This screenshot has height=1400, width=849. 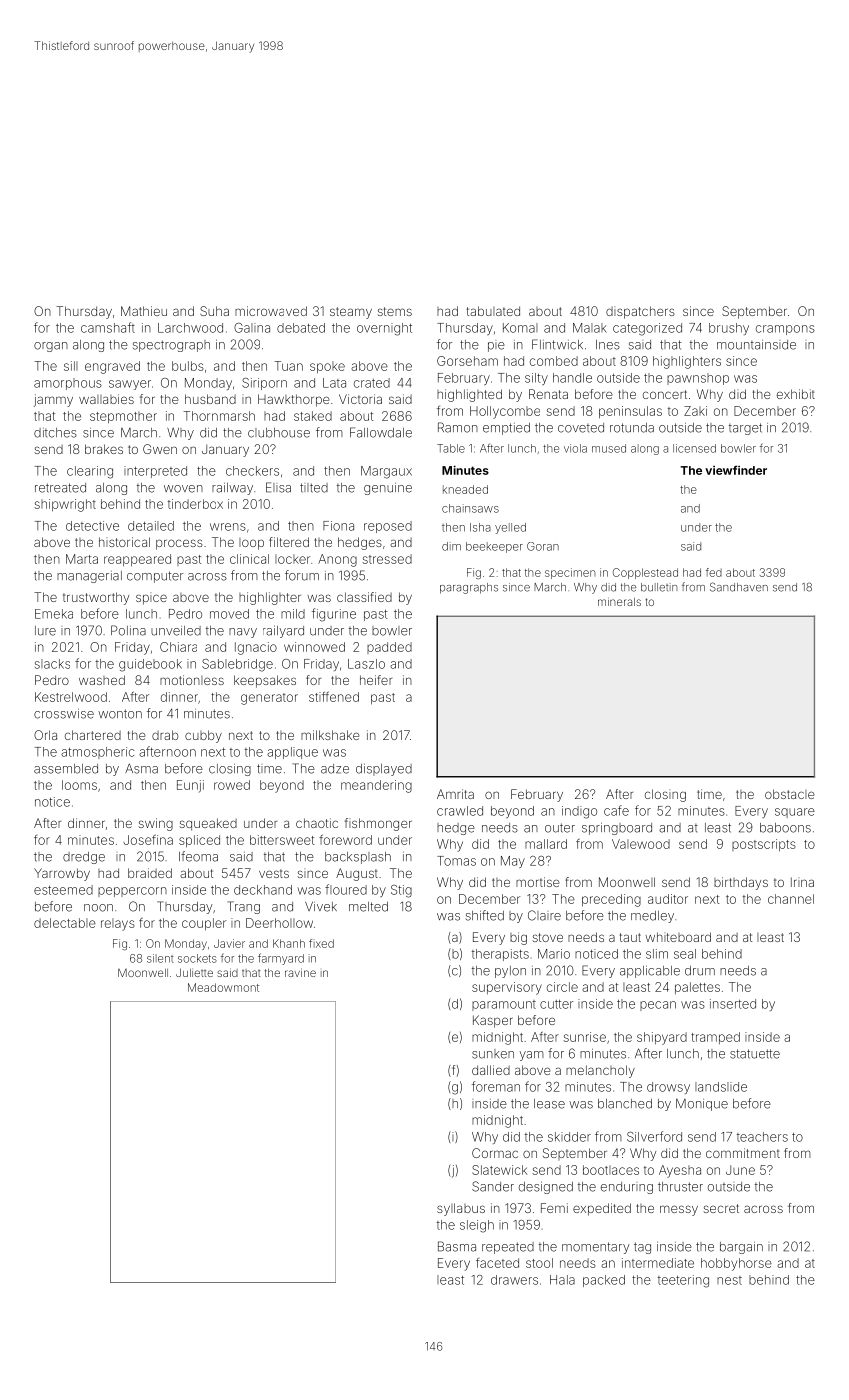 I want to click on stems, so click(x=395, y=311).
